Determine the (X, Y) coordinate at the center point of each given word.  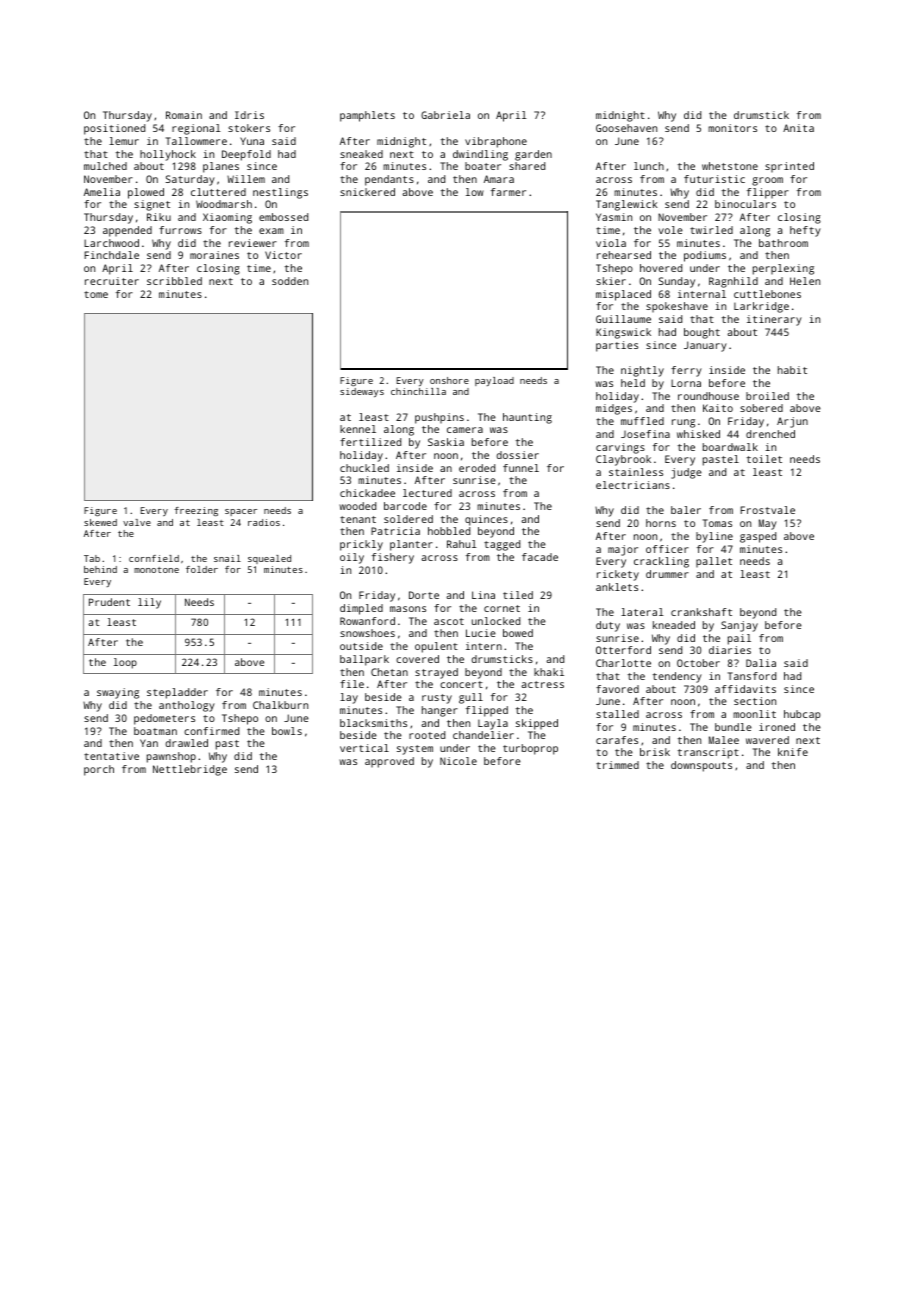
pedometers (164, 719)
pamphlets (367, 116)
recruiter (112, 281)
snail (227, 558)
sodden (290, 281)
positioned (114, 129)
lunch (649, 166)
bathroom (783, 243)
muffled (642, 421)
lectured (427, 493)
